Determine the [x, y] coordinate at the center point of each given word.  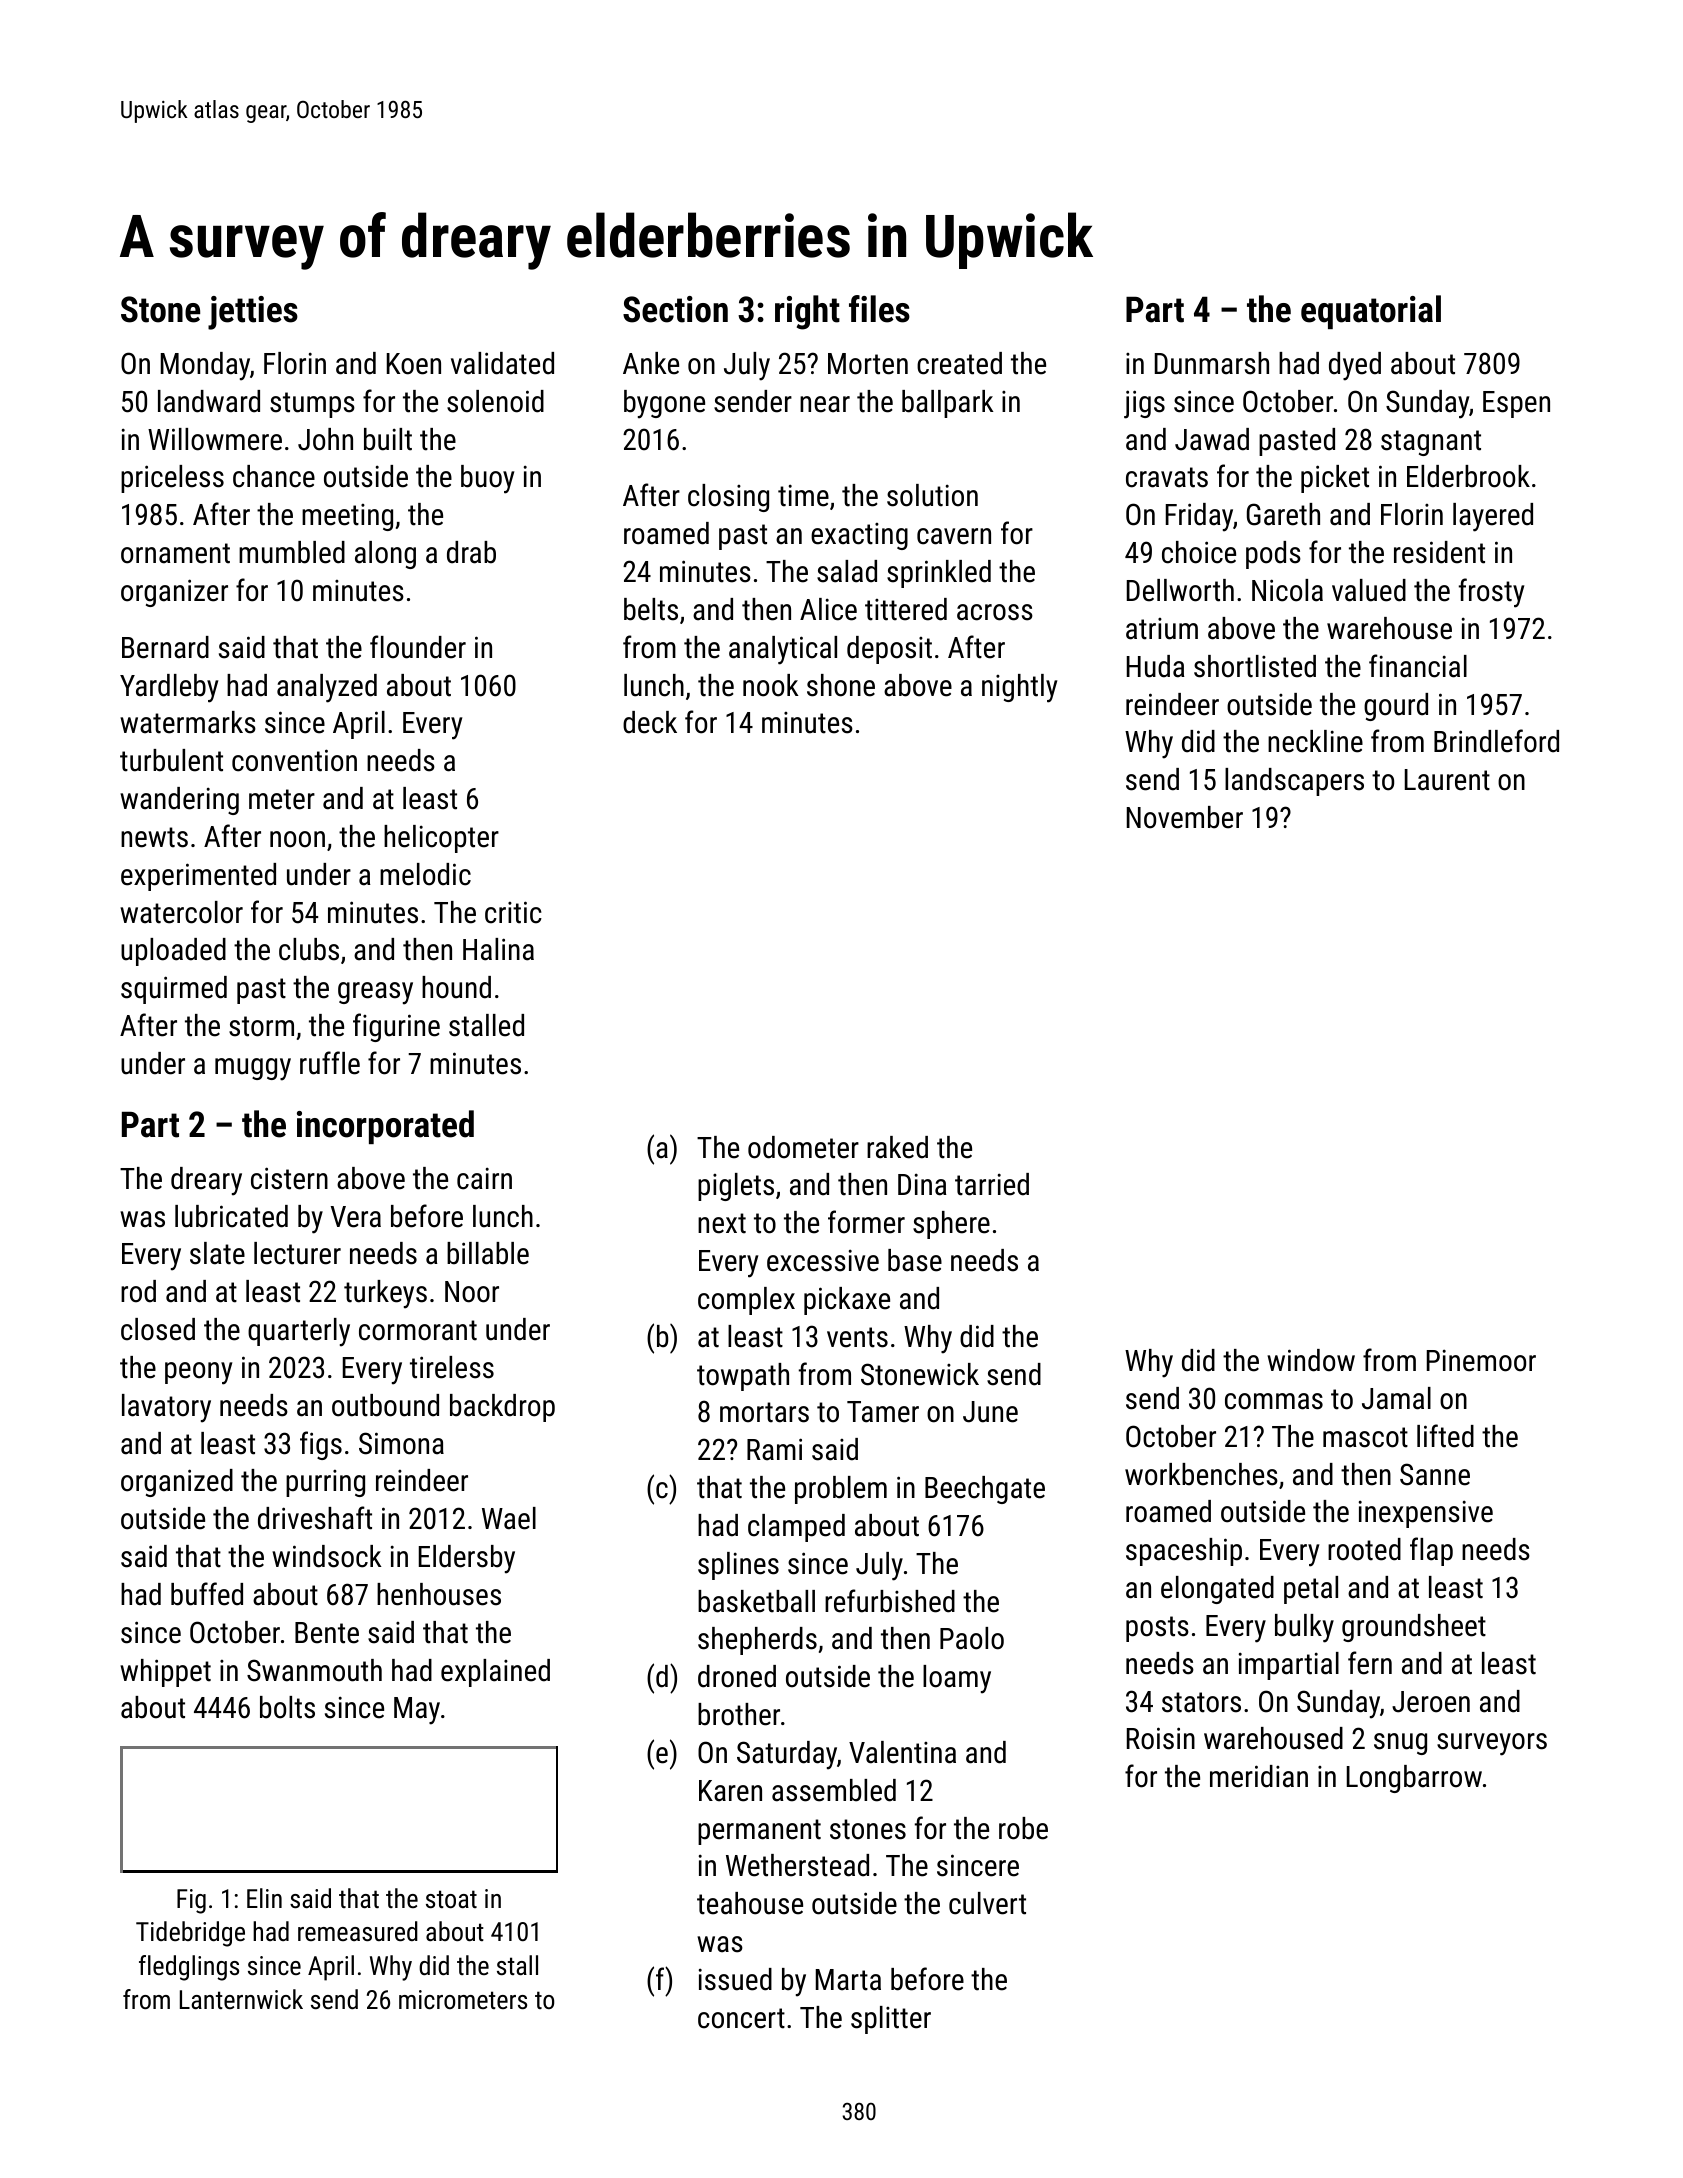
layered [1493, 517]
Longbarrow [1414, 1779]
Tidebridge [190, 1934]
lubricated [231, 1216]
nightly [1019, 688]
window [1311, 1360]
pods [1273, 555]
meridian [1259, 1776]
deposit [889, 650]
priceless [172, 479]
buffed [207, 1594]
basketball [756, 1601]
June [990, 1412]
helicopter [441, 839]
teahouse [750, 1903]
